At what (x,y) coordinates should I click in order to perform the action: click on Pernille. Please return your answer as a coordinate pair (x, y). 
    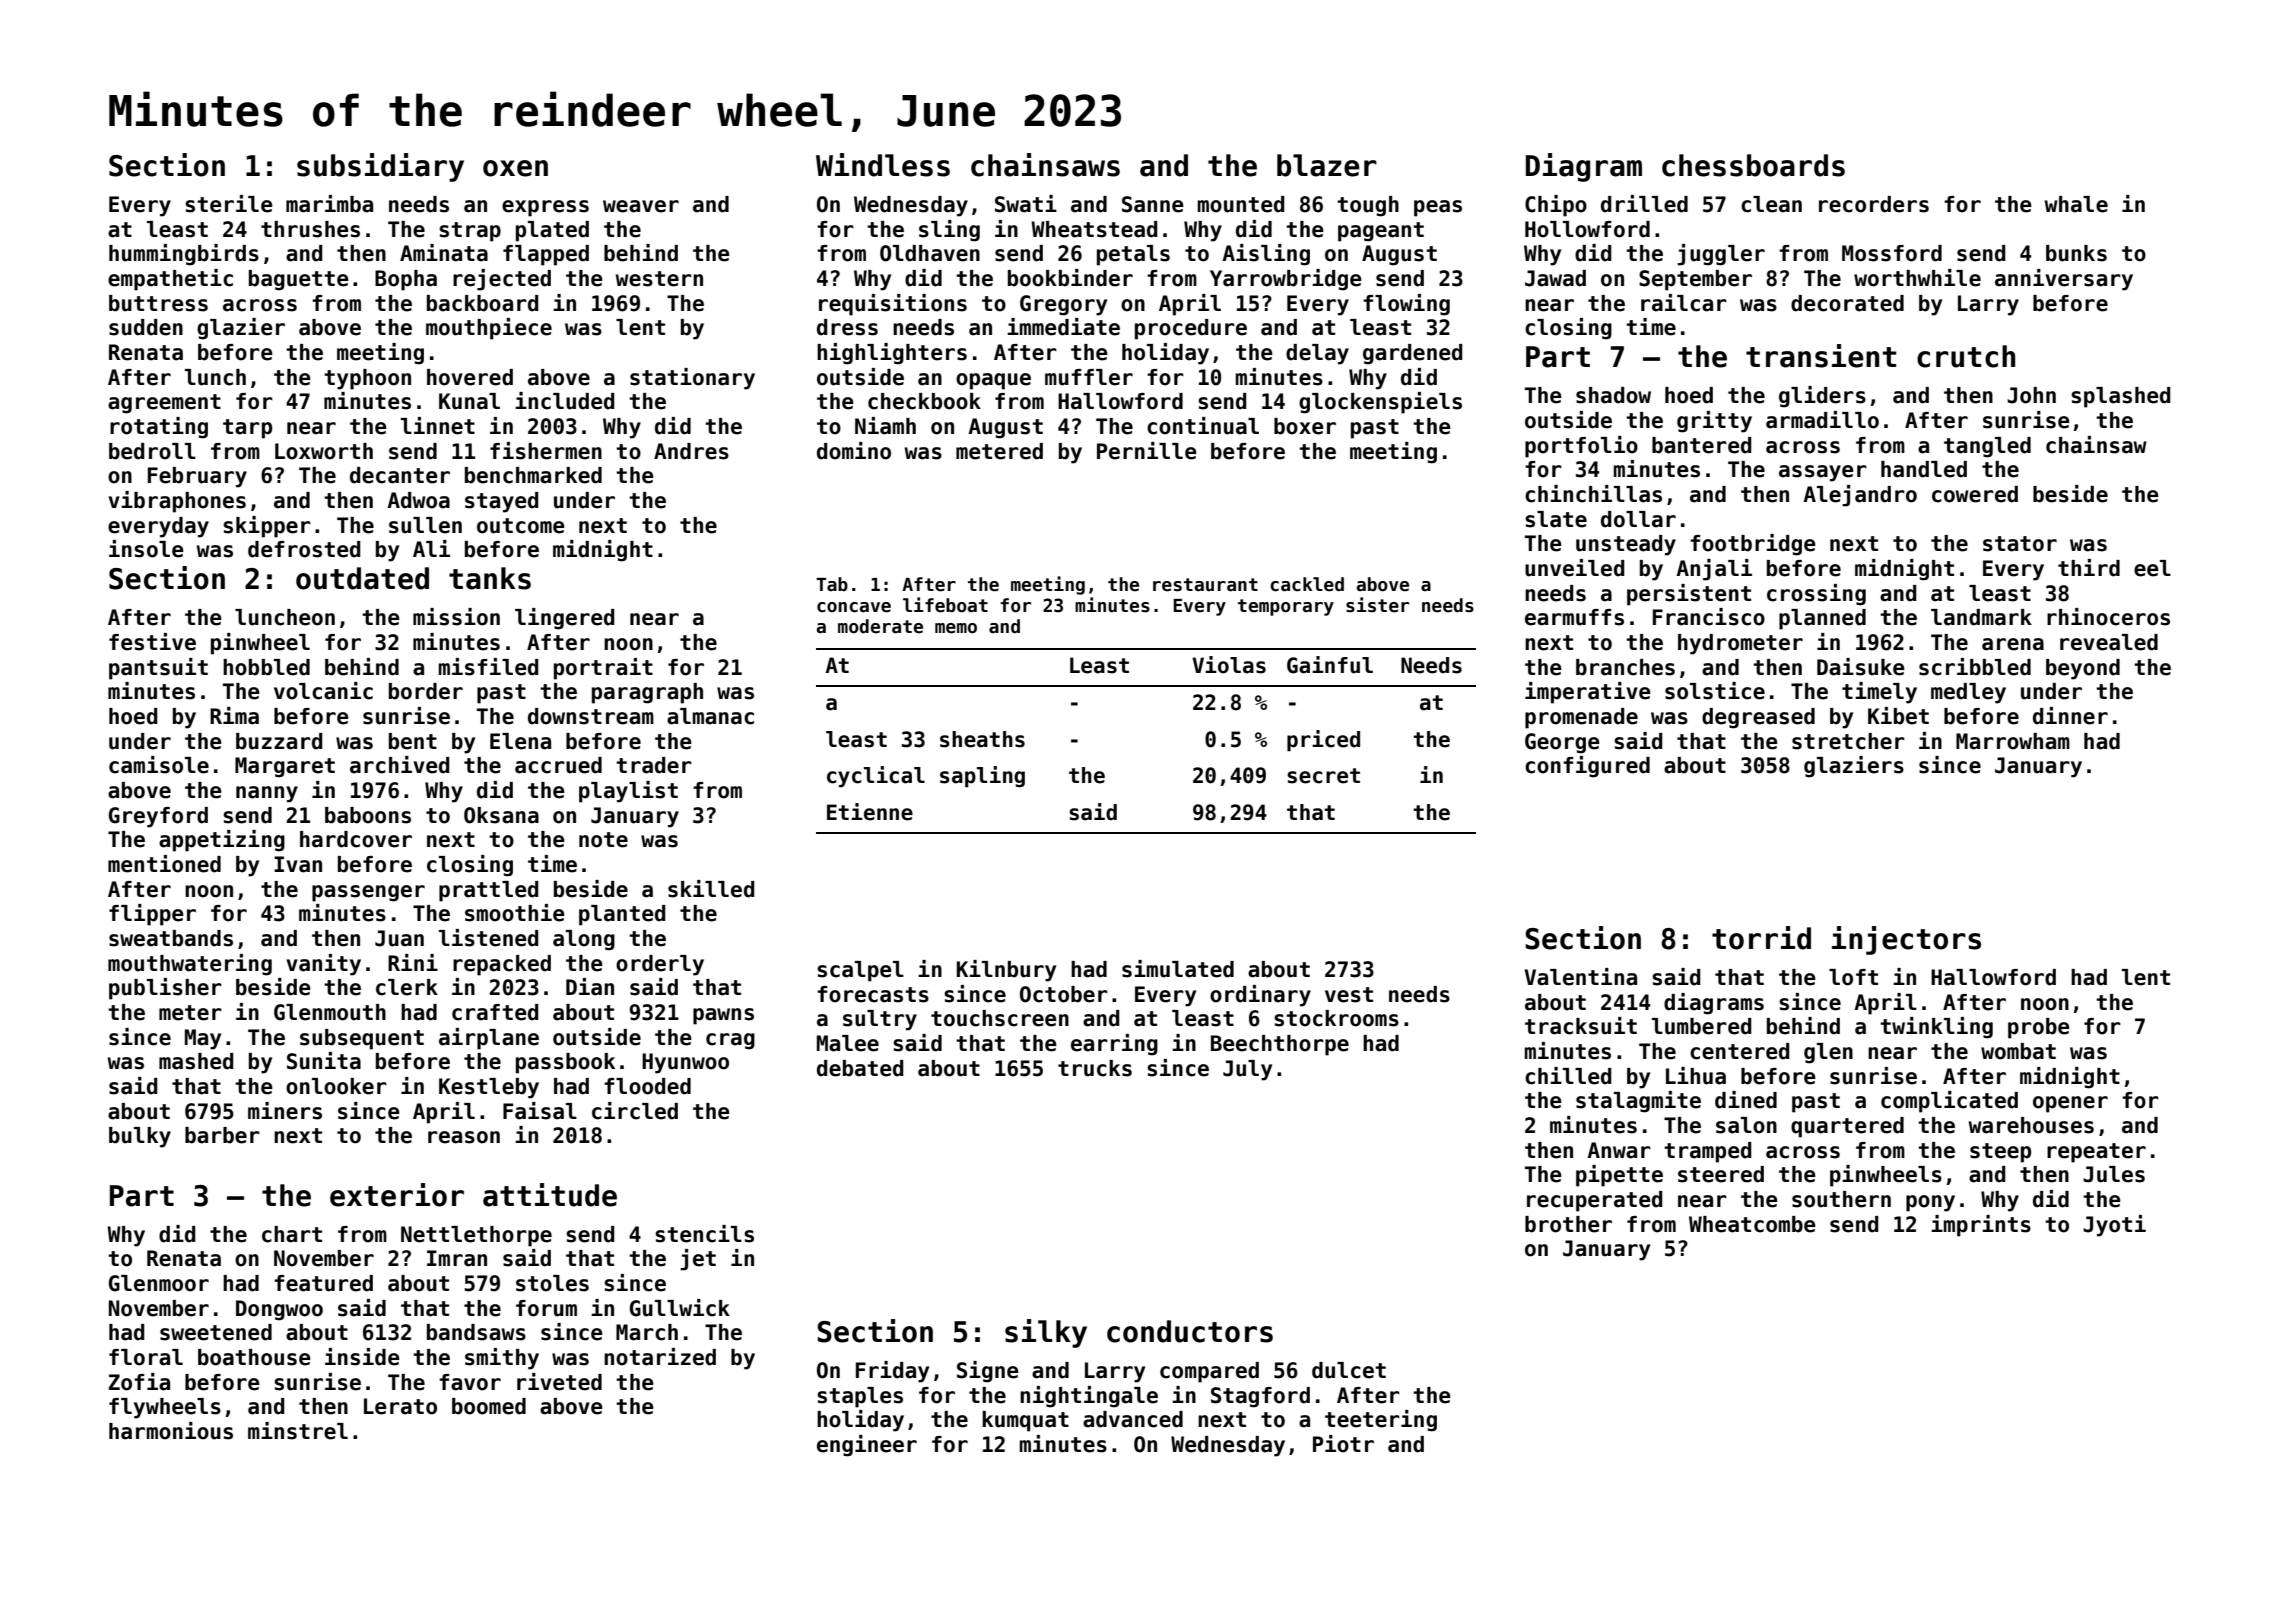
    Looking at the image, I should click on (1147, 451).
